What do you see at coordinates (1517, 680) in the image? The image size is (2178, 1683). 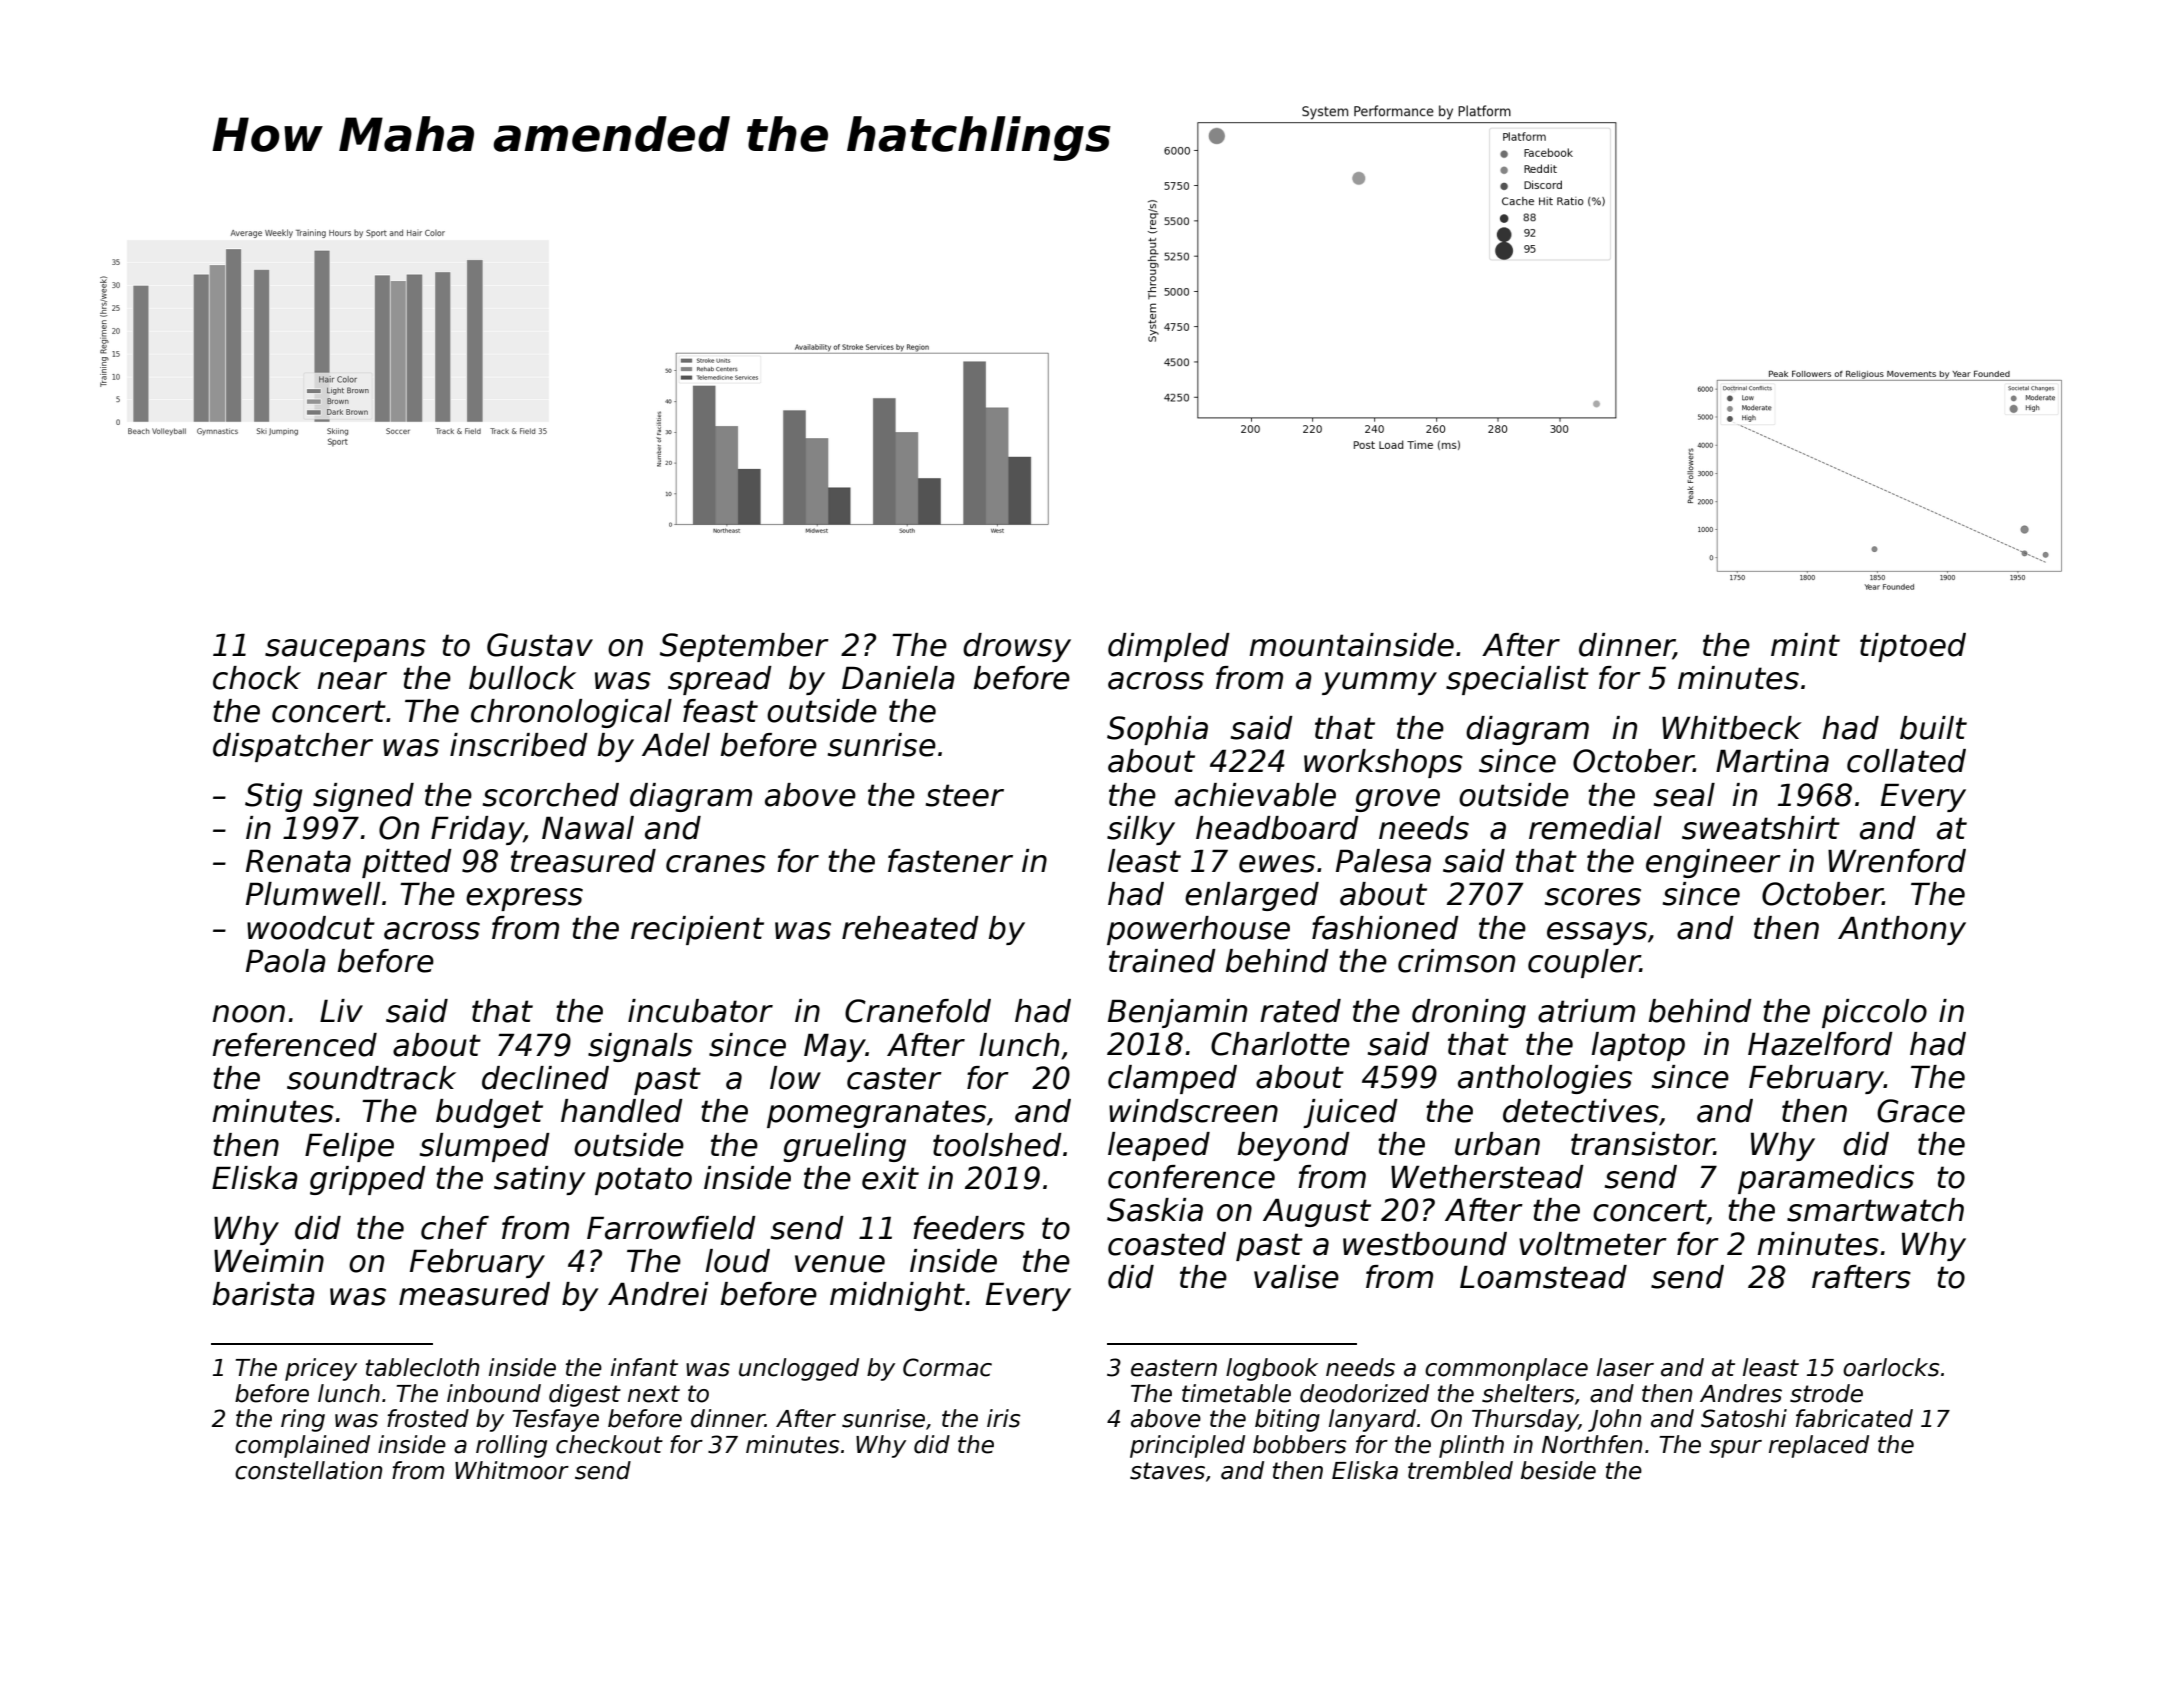 I see `specialist` at bounding box center [1517, 680].
